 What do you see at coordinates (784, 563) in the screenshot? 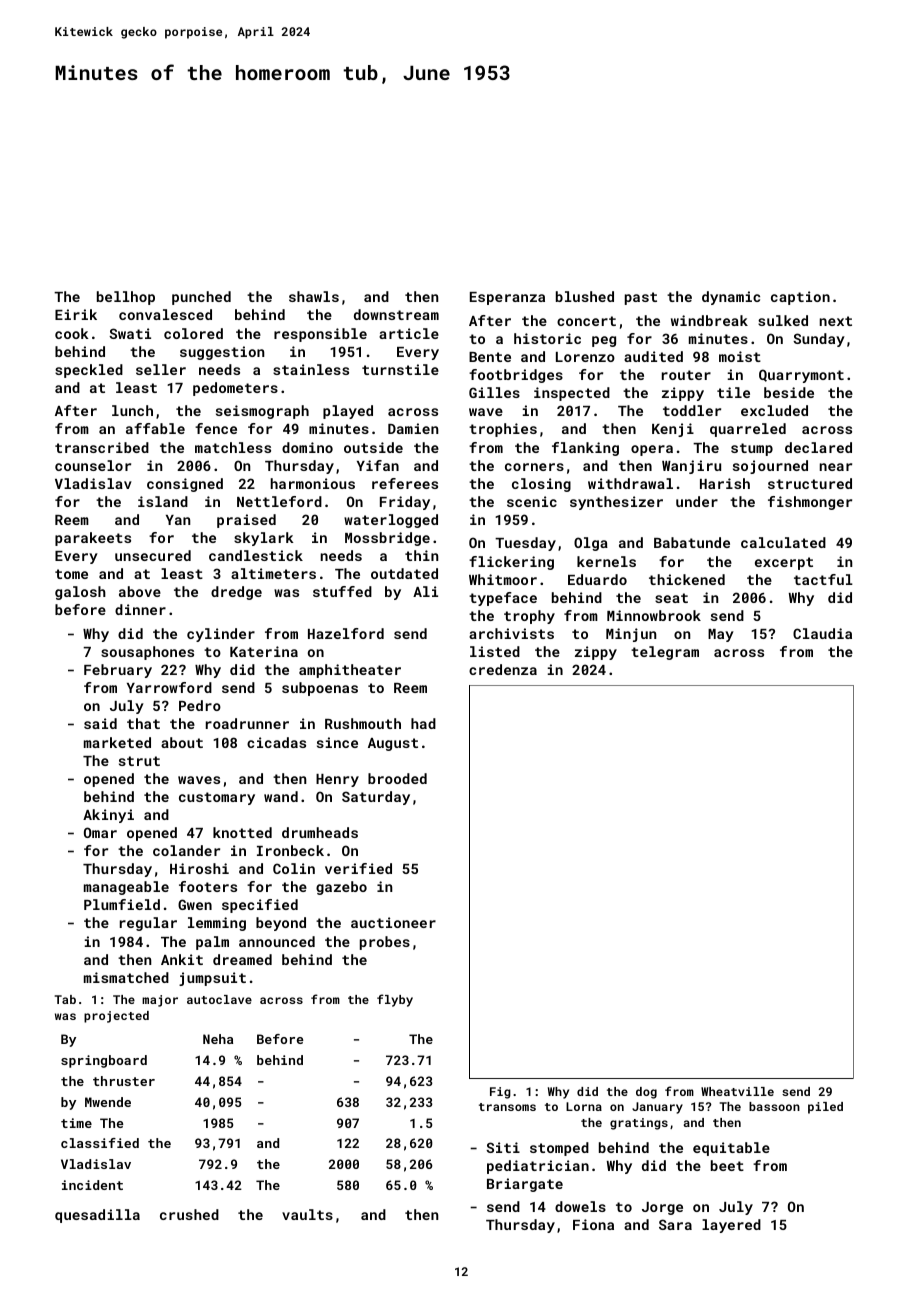
I see `excerpt` at bounding box center [784, 563].
